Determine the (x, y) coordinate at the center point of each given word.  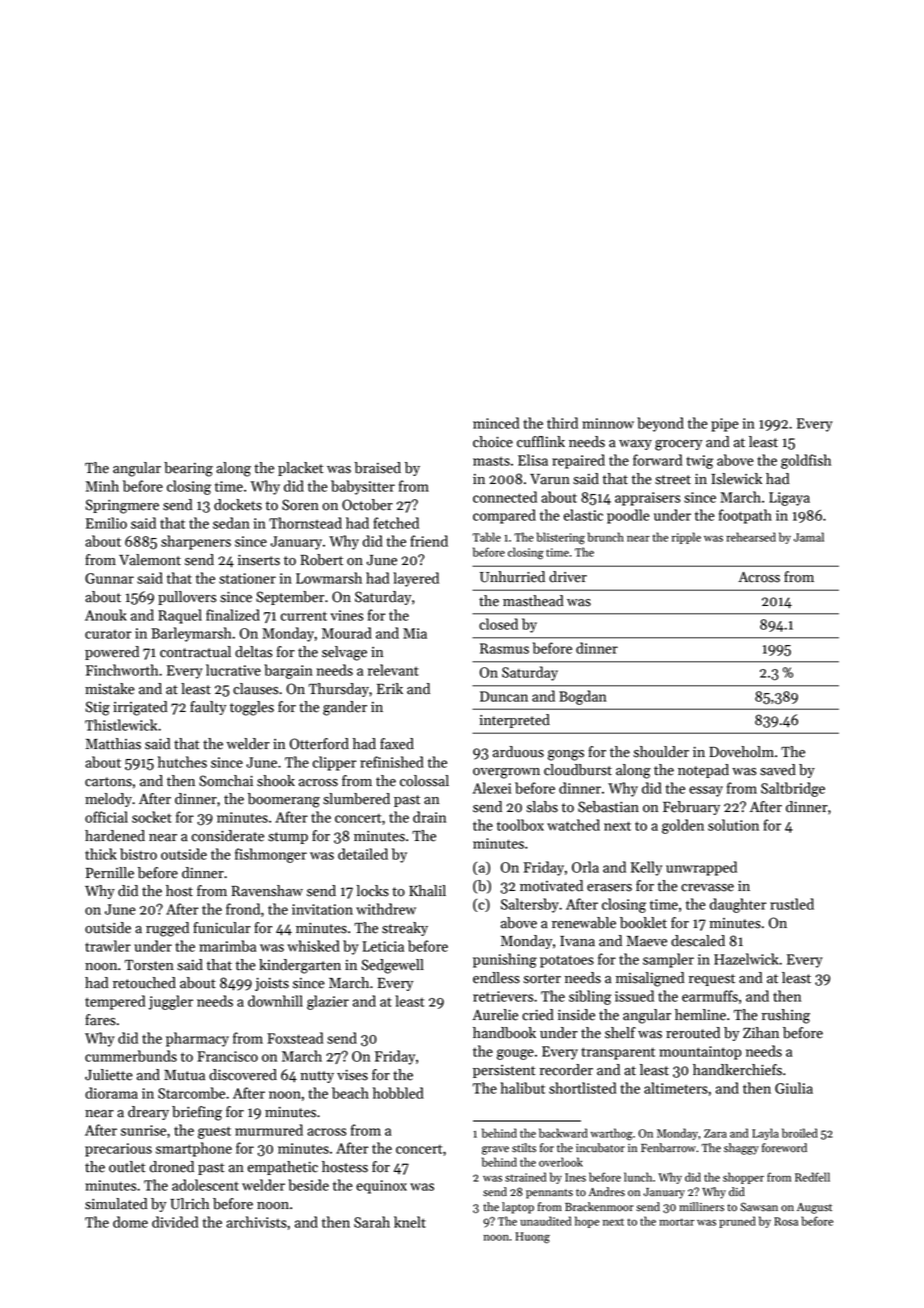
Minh (102, 486)
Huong (532, 1238)
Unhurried (512, 577)
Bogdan (583, 697)
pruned (737, 1222)
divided (175, 1222)
